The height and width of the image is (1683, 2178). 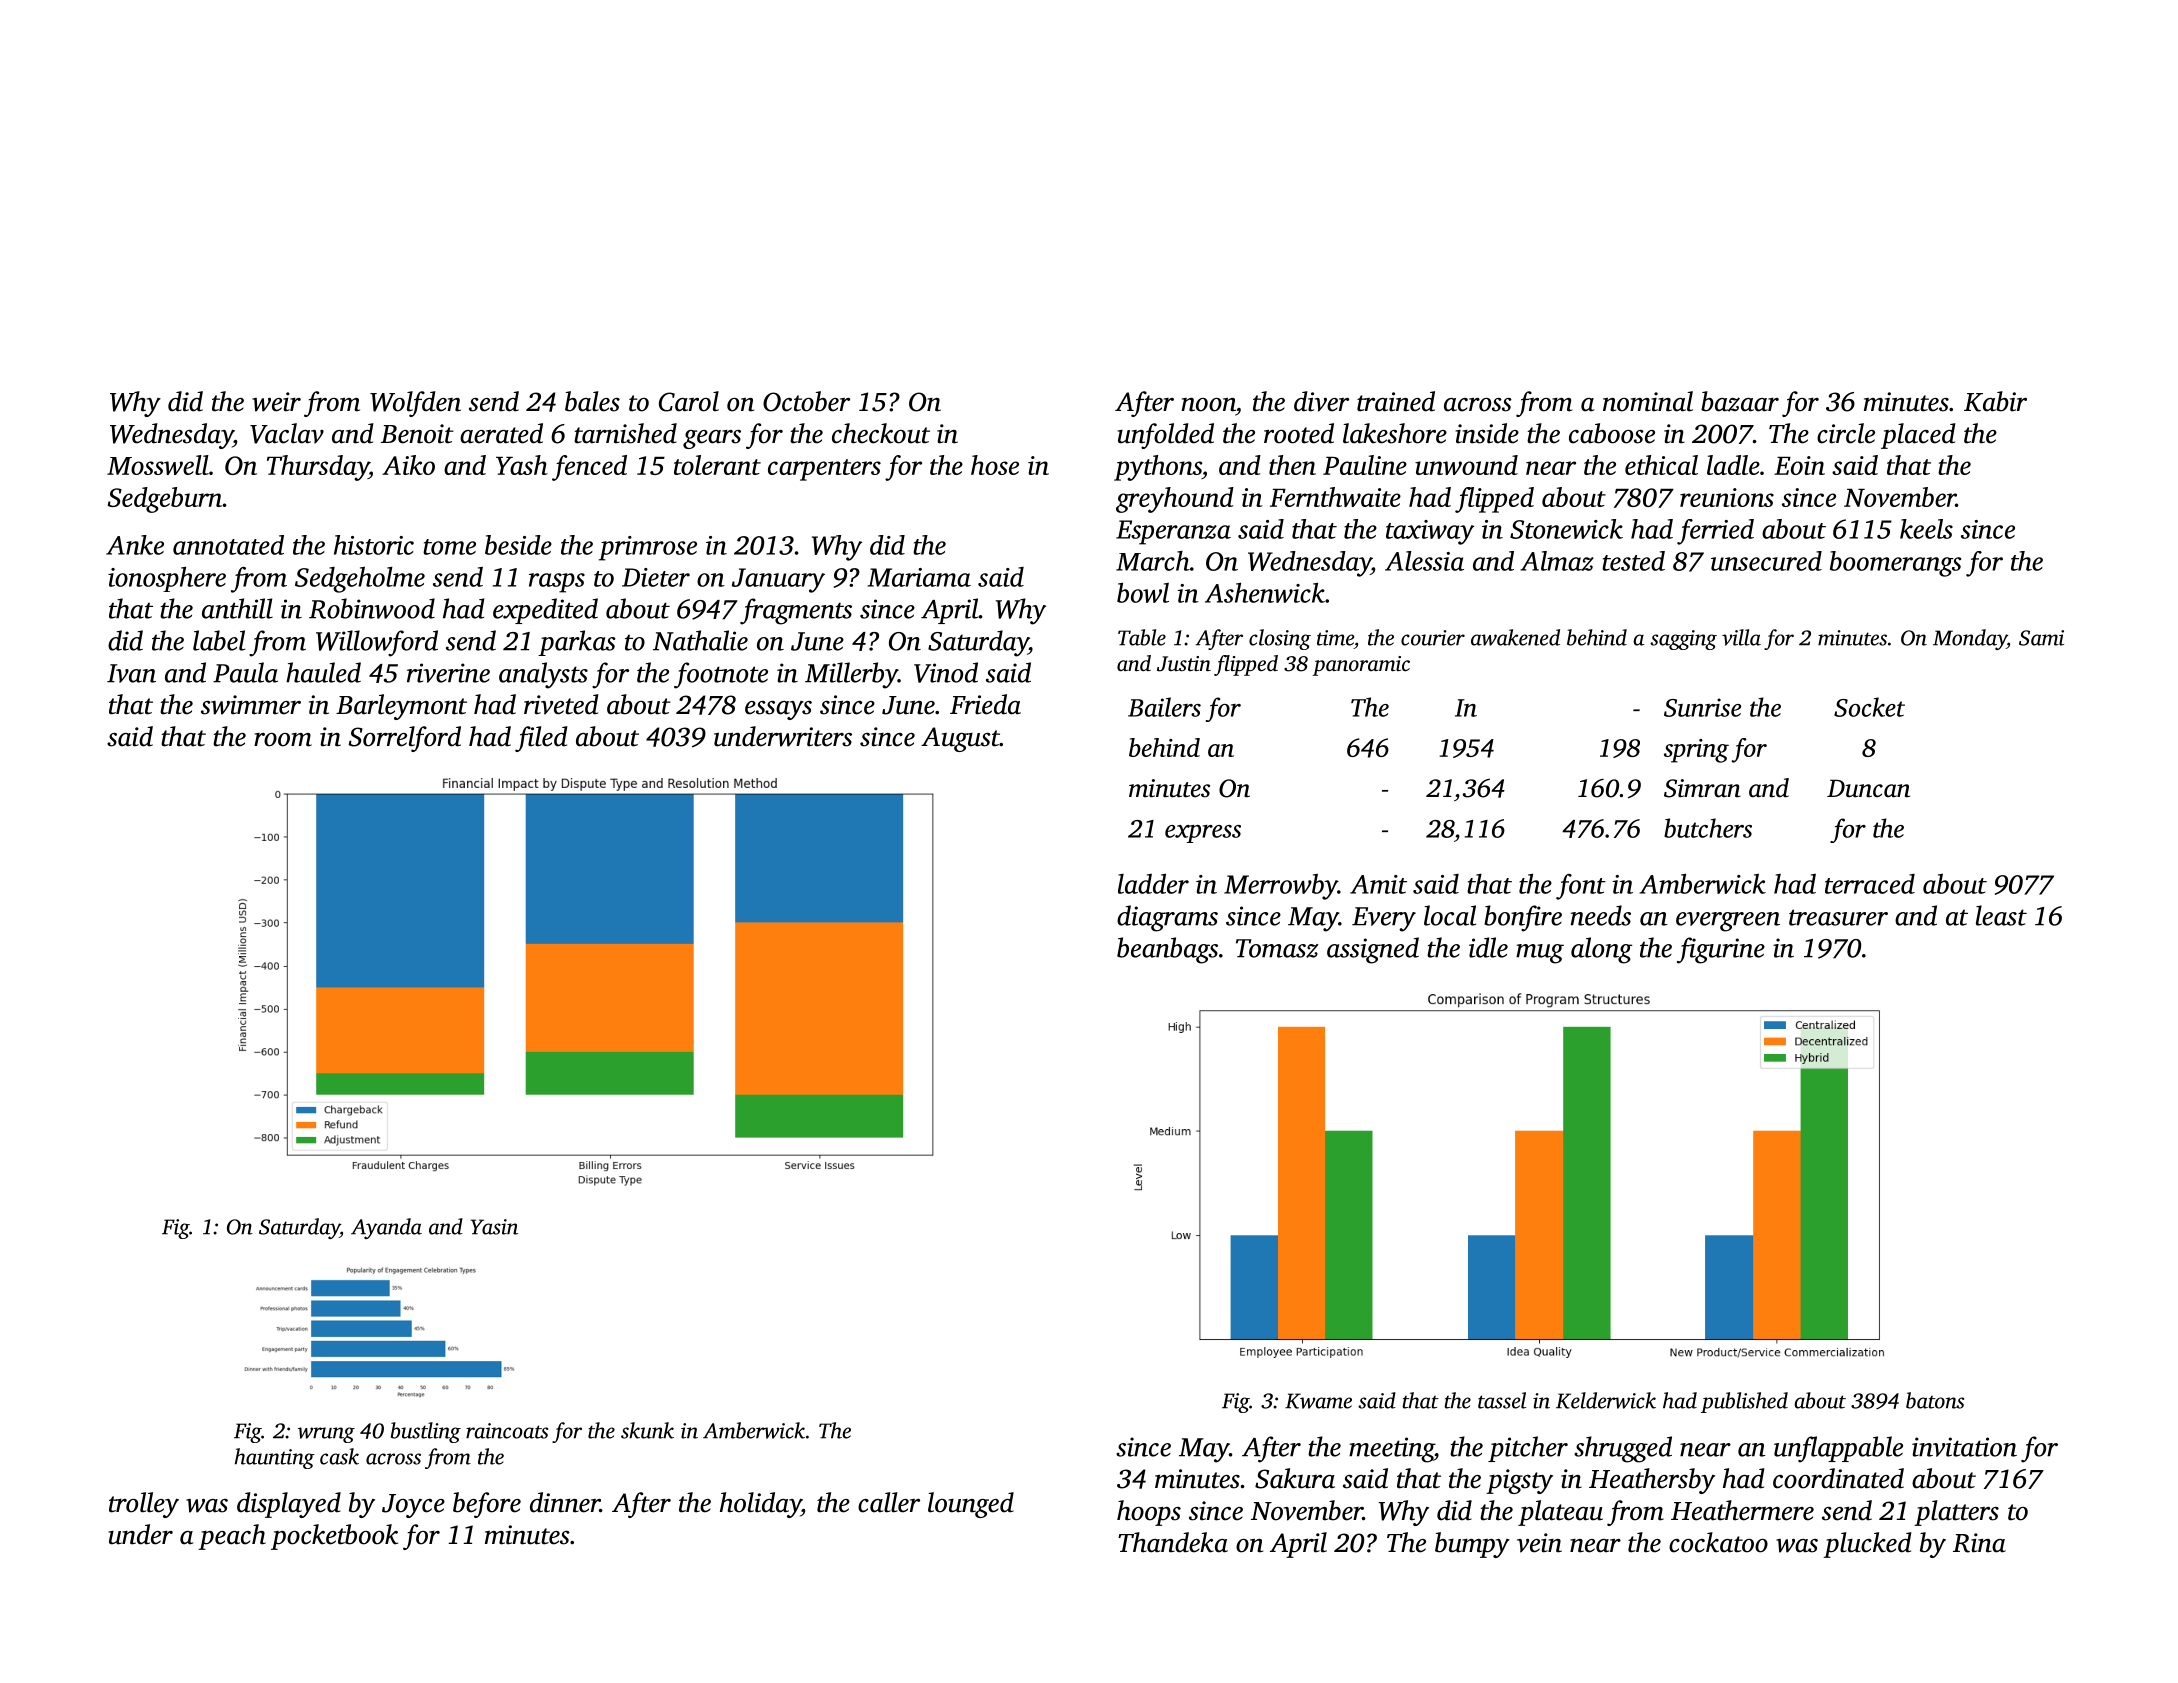 I want to click on Benoit, so click(x=417, y=434).
